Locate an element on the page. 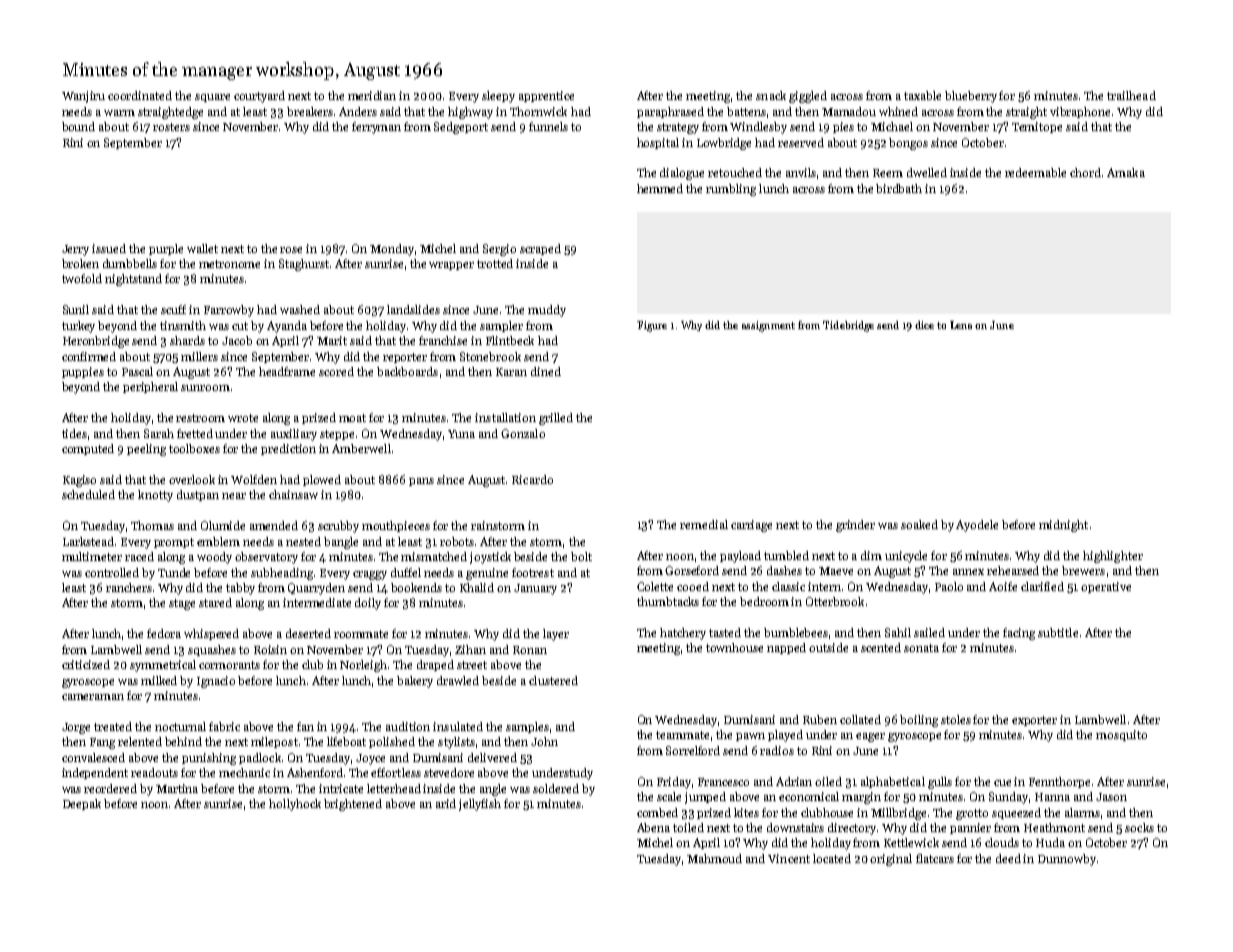 This document has height=952, width=1233. Larkstead is located at coordinates (88, 541).
